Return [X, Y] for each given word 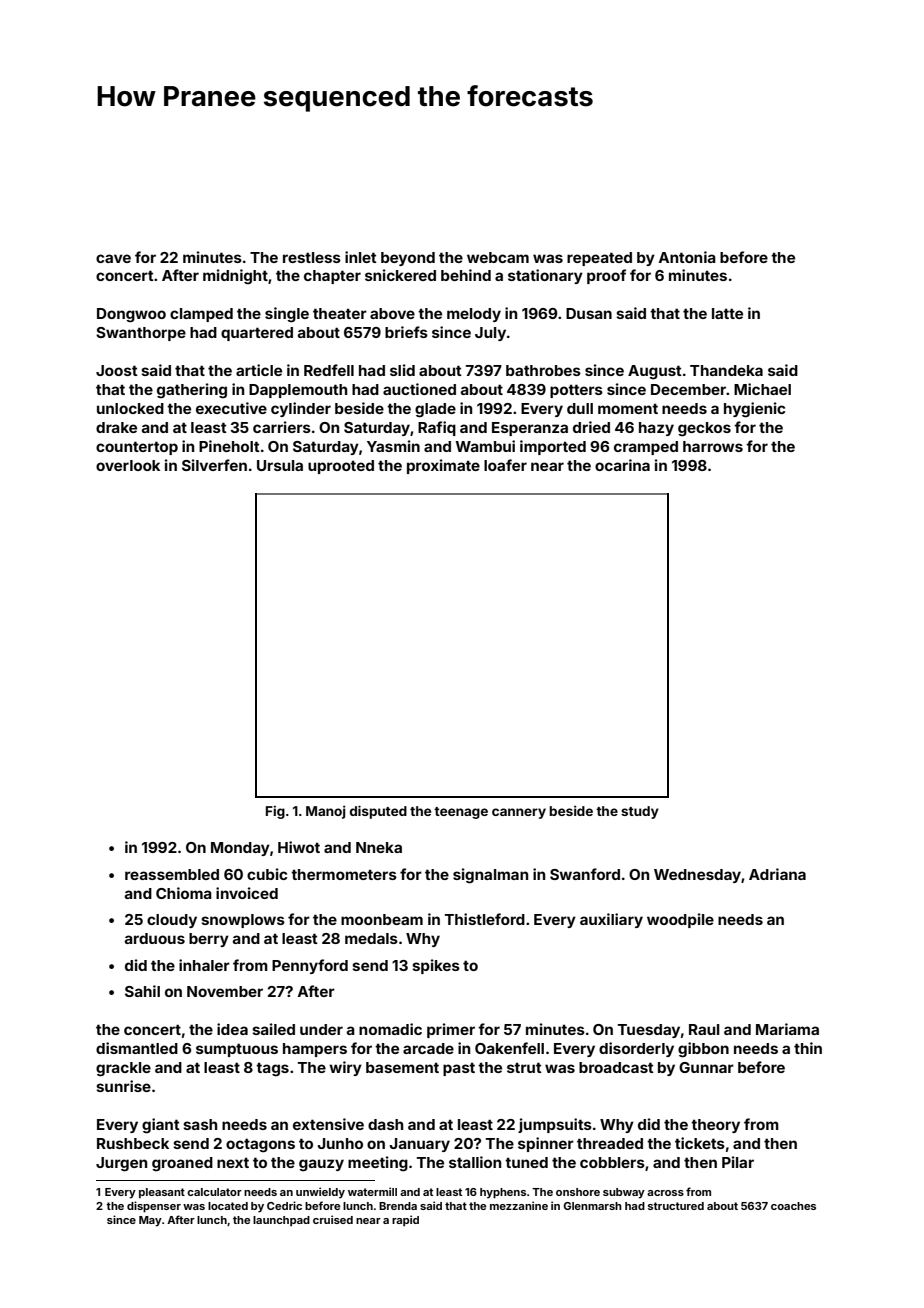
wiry [345, 1068]
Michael [762, 389]
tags [272, 1069]
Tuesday [649, 1031]
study [640, 812]
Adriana [777, 874]
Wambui [485, 446]
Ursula [280, 465]
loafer [505, 465]
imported [553, 447]
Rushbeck [133, 1143]
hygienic [754, 410]
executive [231, 408]
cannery [519, 813]
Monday [240, 849]
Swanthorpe [141, 334]
